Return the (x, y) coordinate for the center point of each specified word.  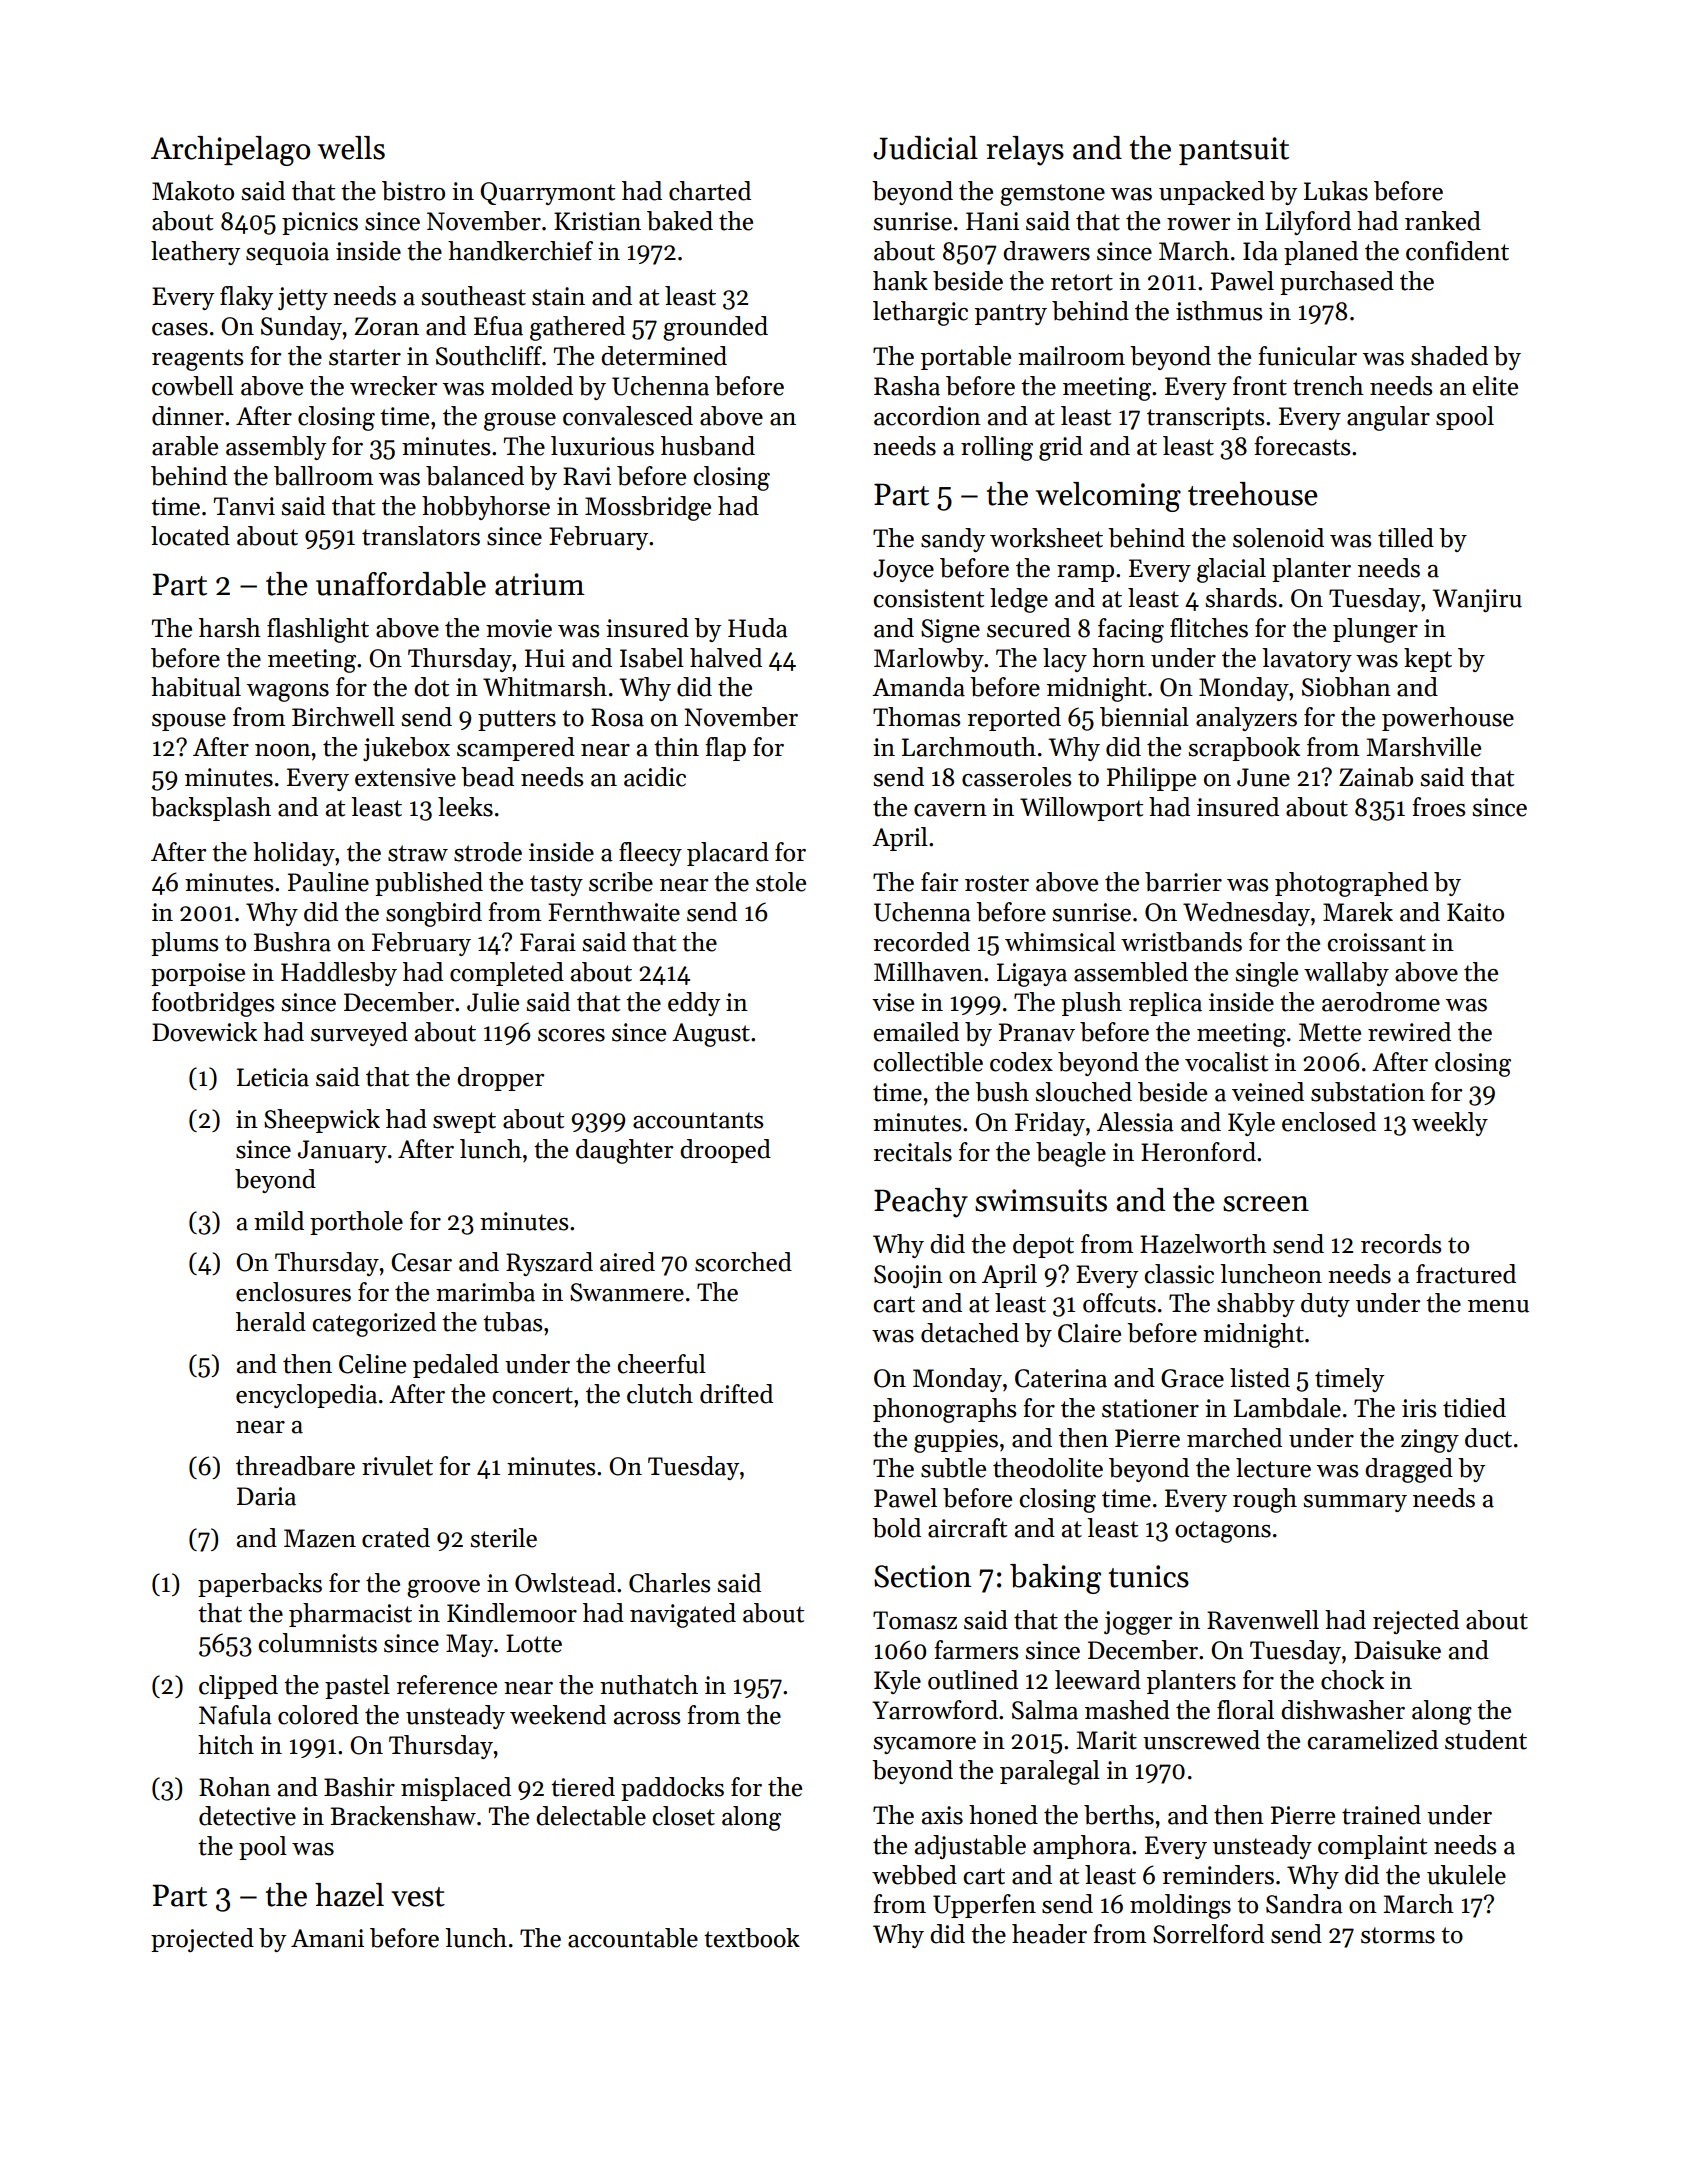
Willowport (1081, 809)
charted (710, 191)
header (1049, 1934)
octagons (1223, 1532)
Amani (327, 1938)
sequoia (287, 253)
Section (922, 1576)
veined (1268, 1092)
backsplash (211, 809)
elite (1495, 386)
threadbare (295, 1466)
